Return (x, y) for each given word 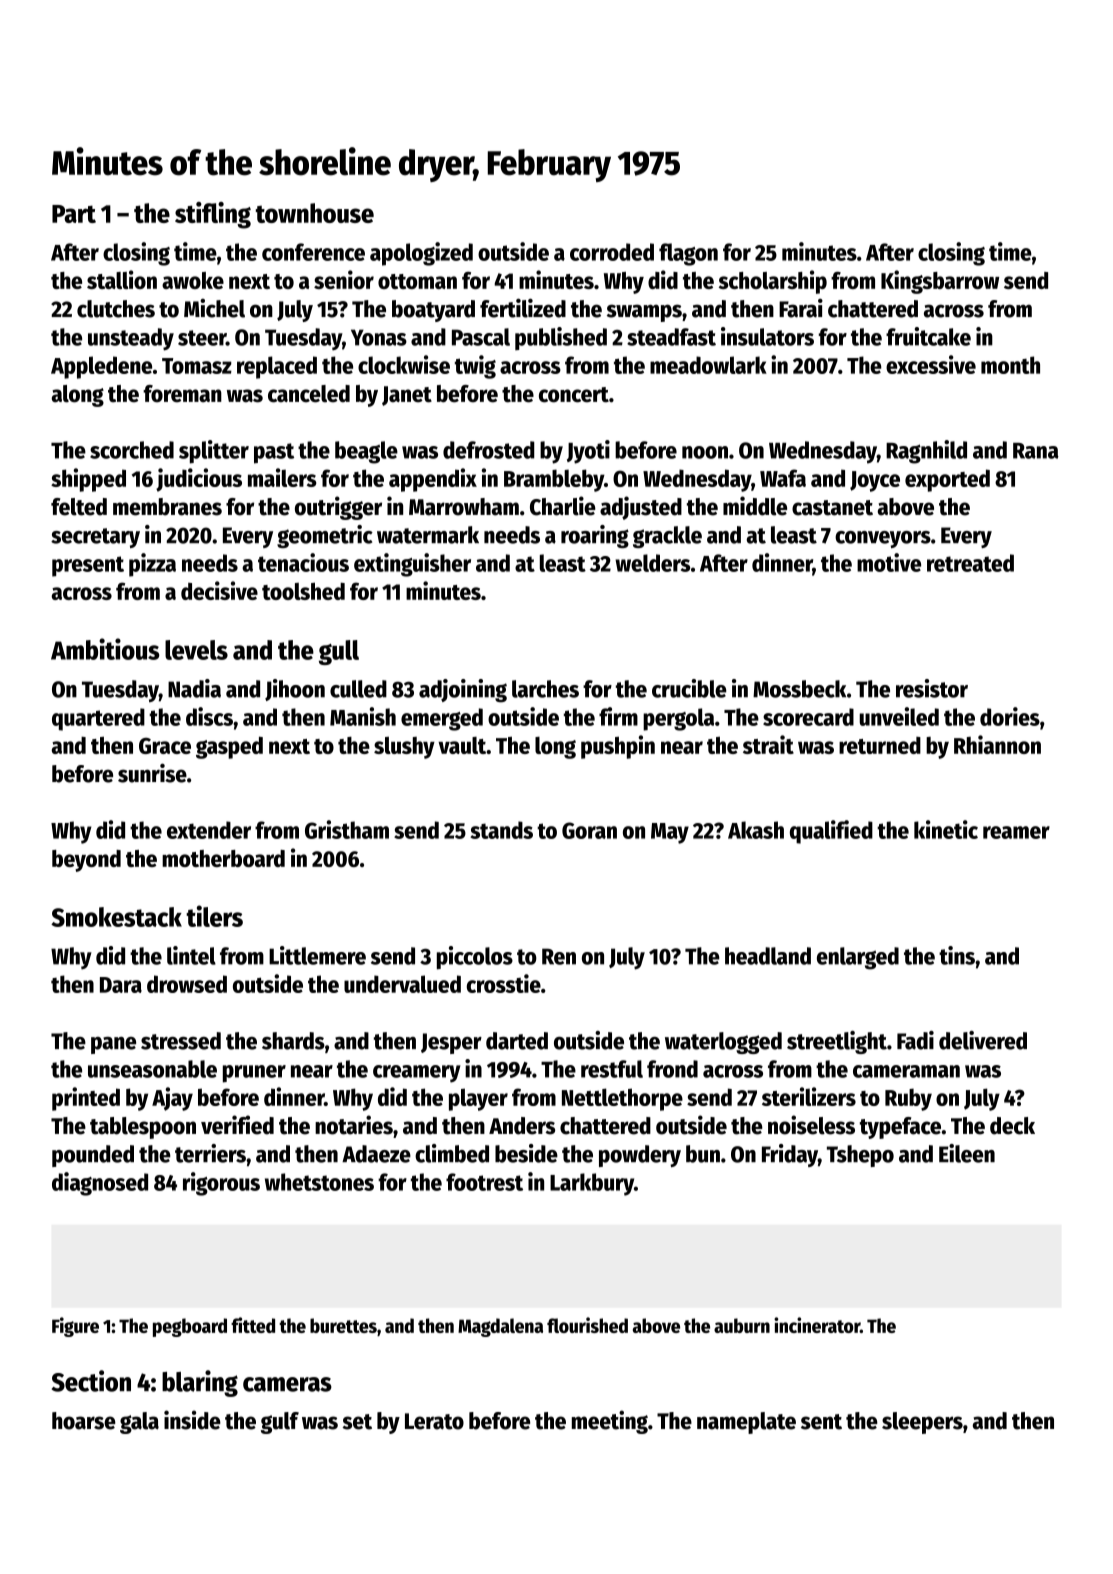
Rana (1036, 451)
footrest (484, 1182)
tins (957, 955)
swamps (644, 313)
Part (74, 214)
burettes (343, 1325)
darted (517, 1041)
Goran (589, 830)
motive (889, 562)
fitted (253, 1325)
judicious (199, 480)
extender (209, 830)
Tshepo (860, 1156)
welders (652, 563)
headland (768, 956)
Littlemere (317, 955)
